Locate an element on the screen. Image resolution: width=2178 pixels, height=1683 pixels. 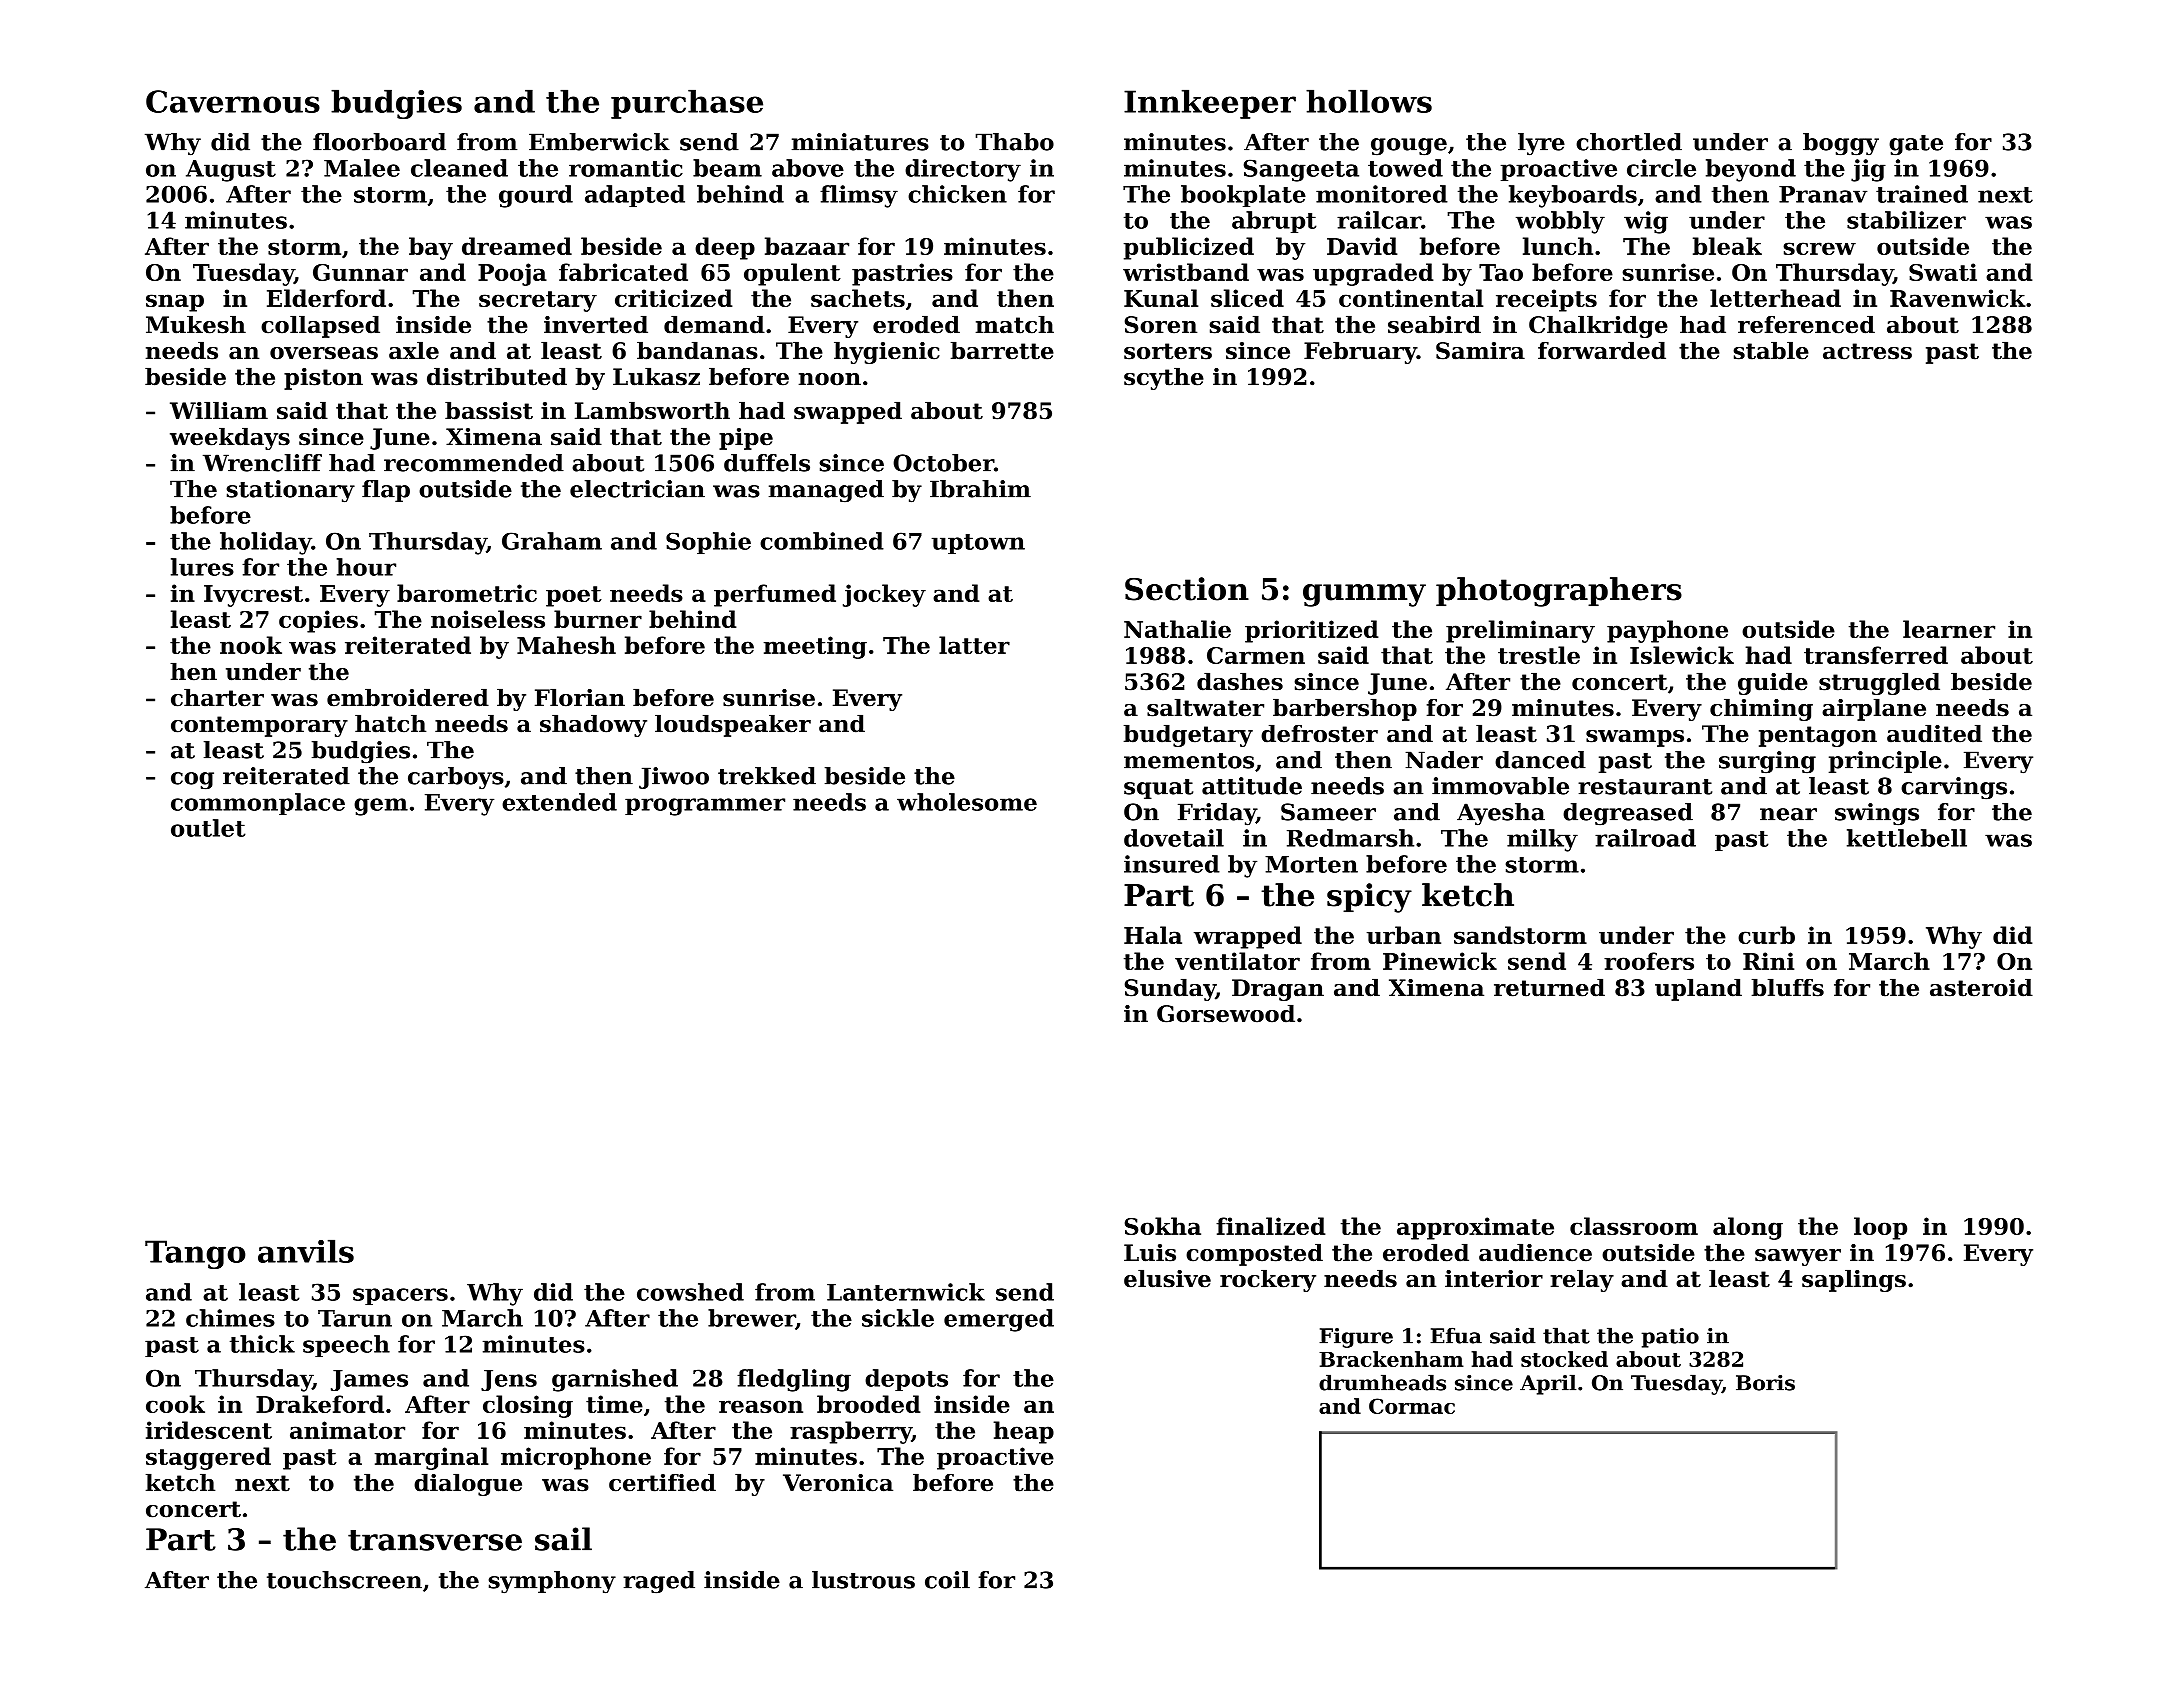
Lambsworth is located at coordinates (652, 411).
